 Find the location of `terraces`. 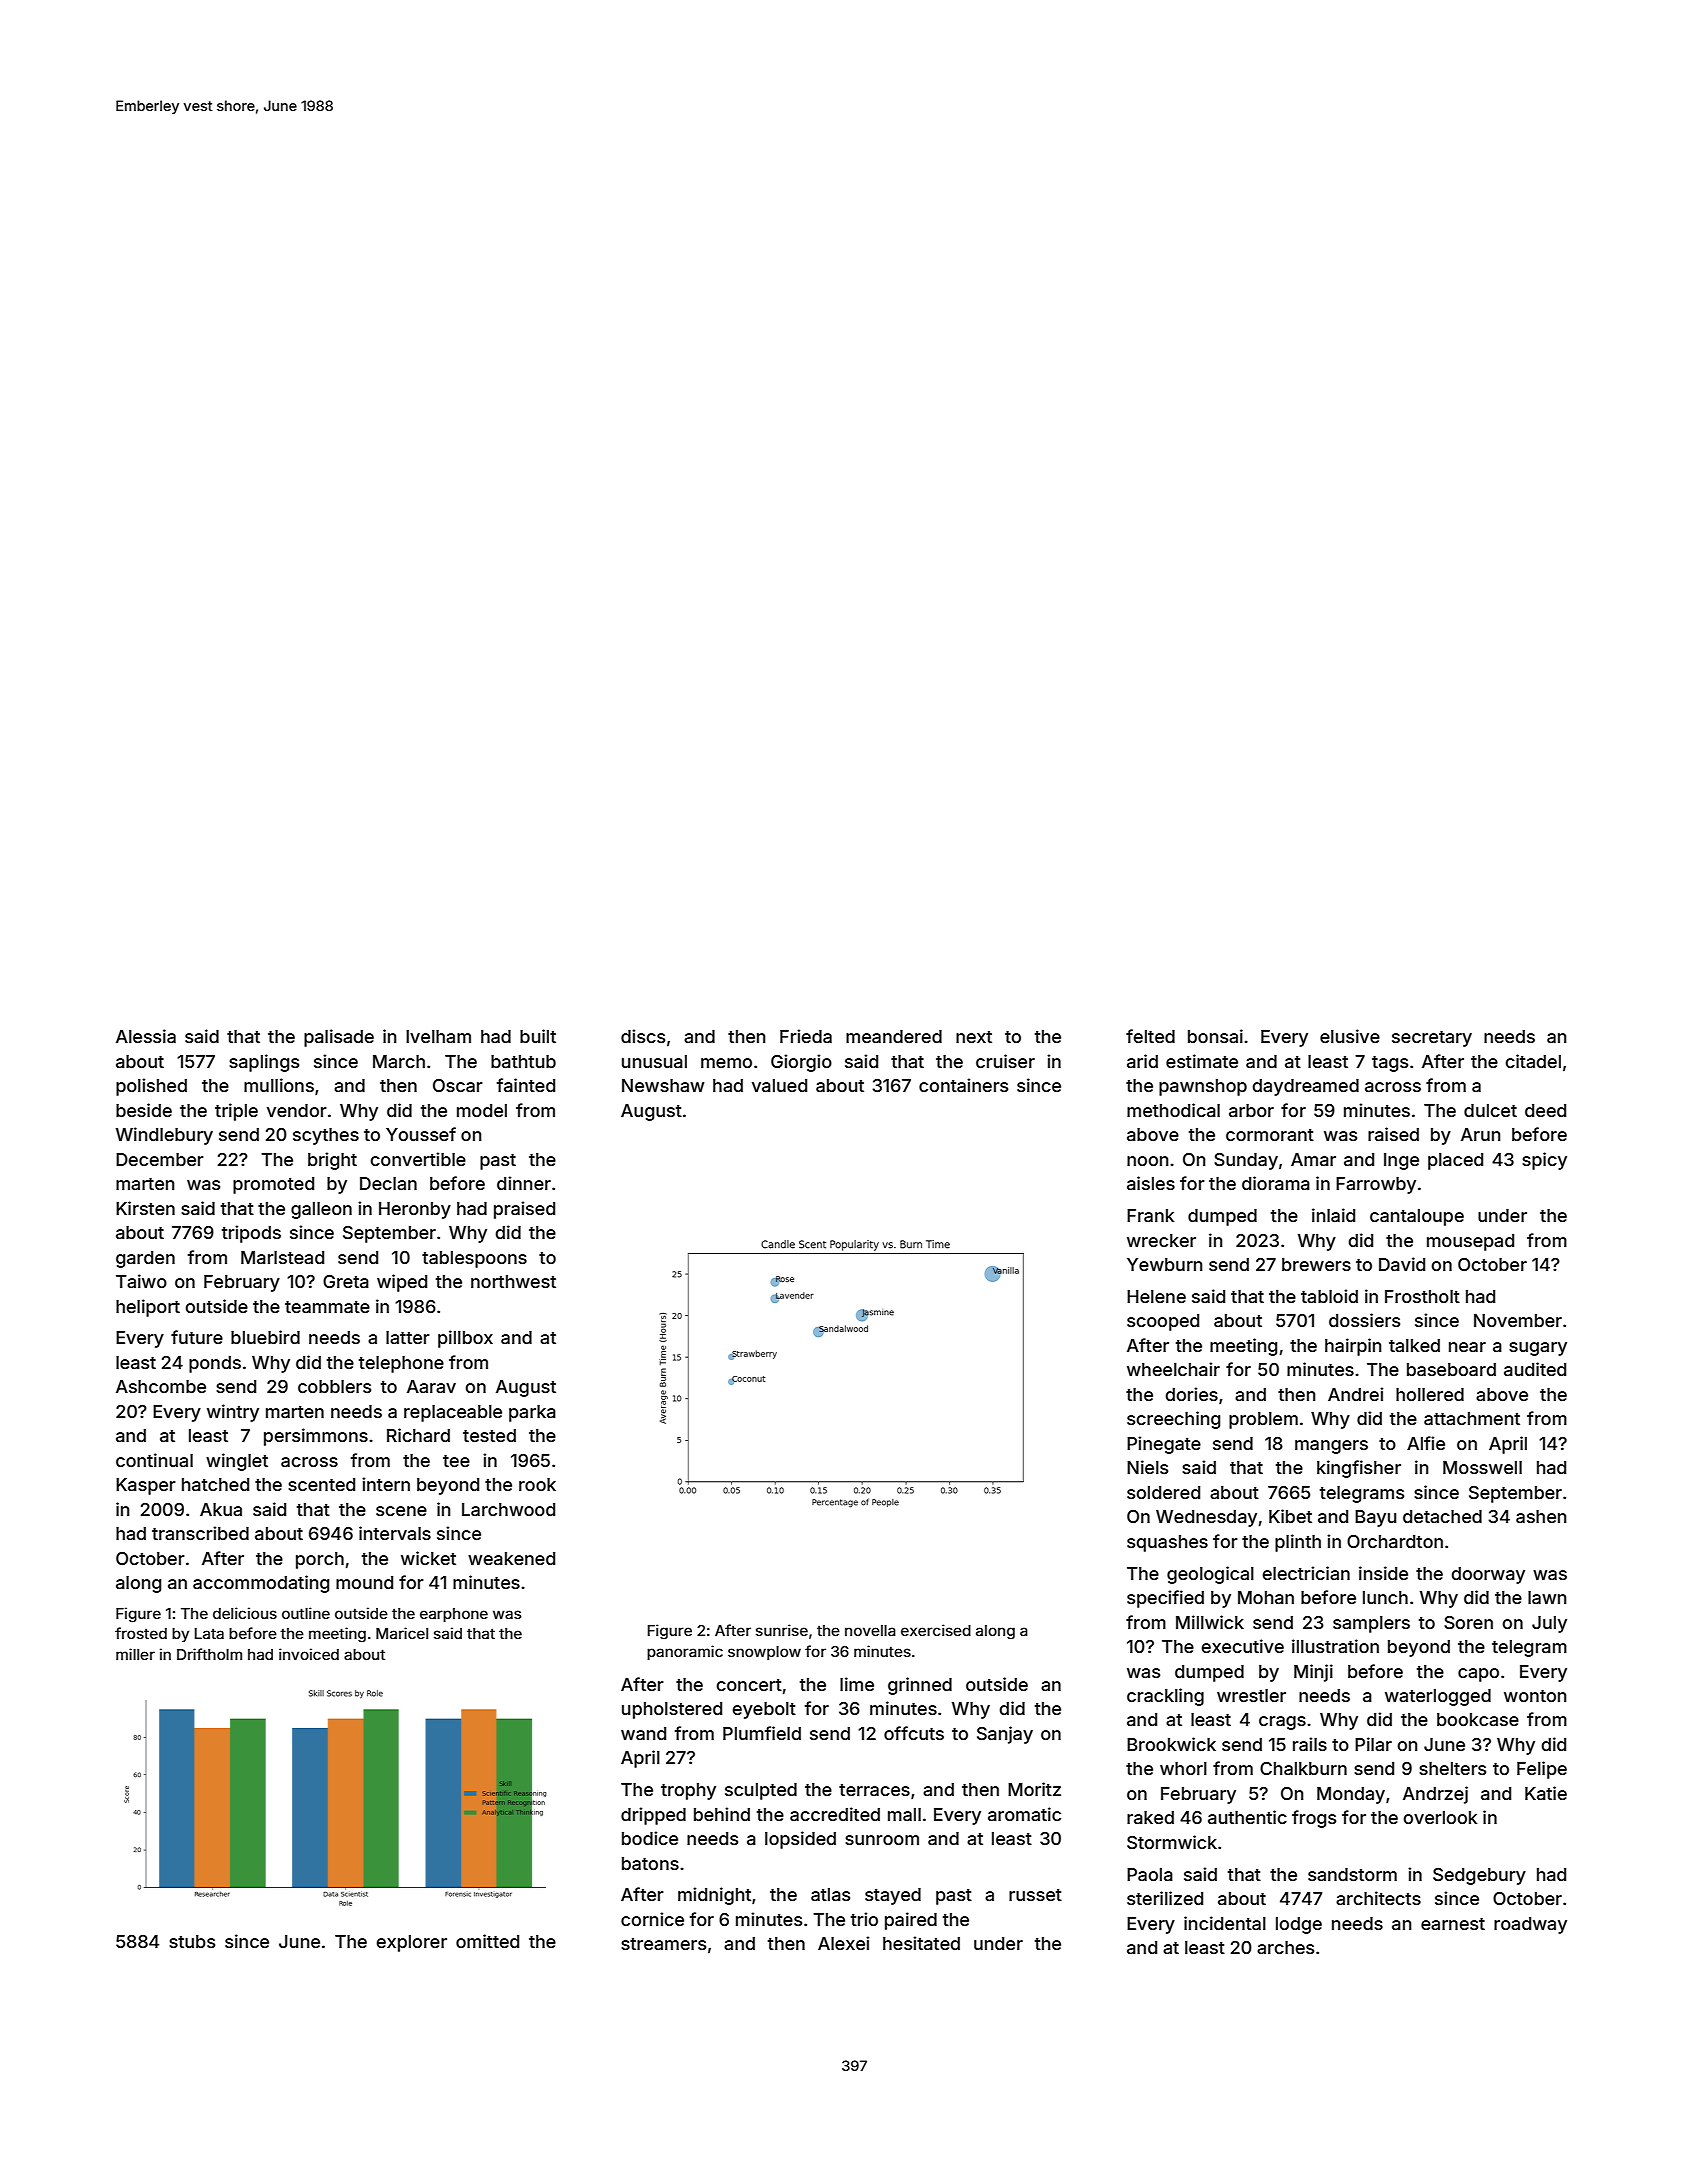

terraces is located at coordinates (874, 1790).
